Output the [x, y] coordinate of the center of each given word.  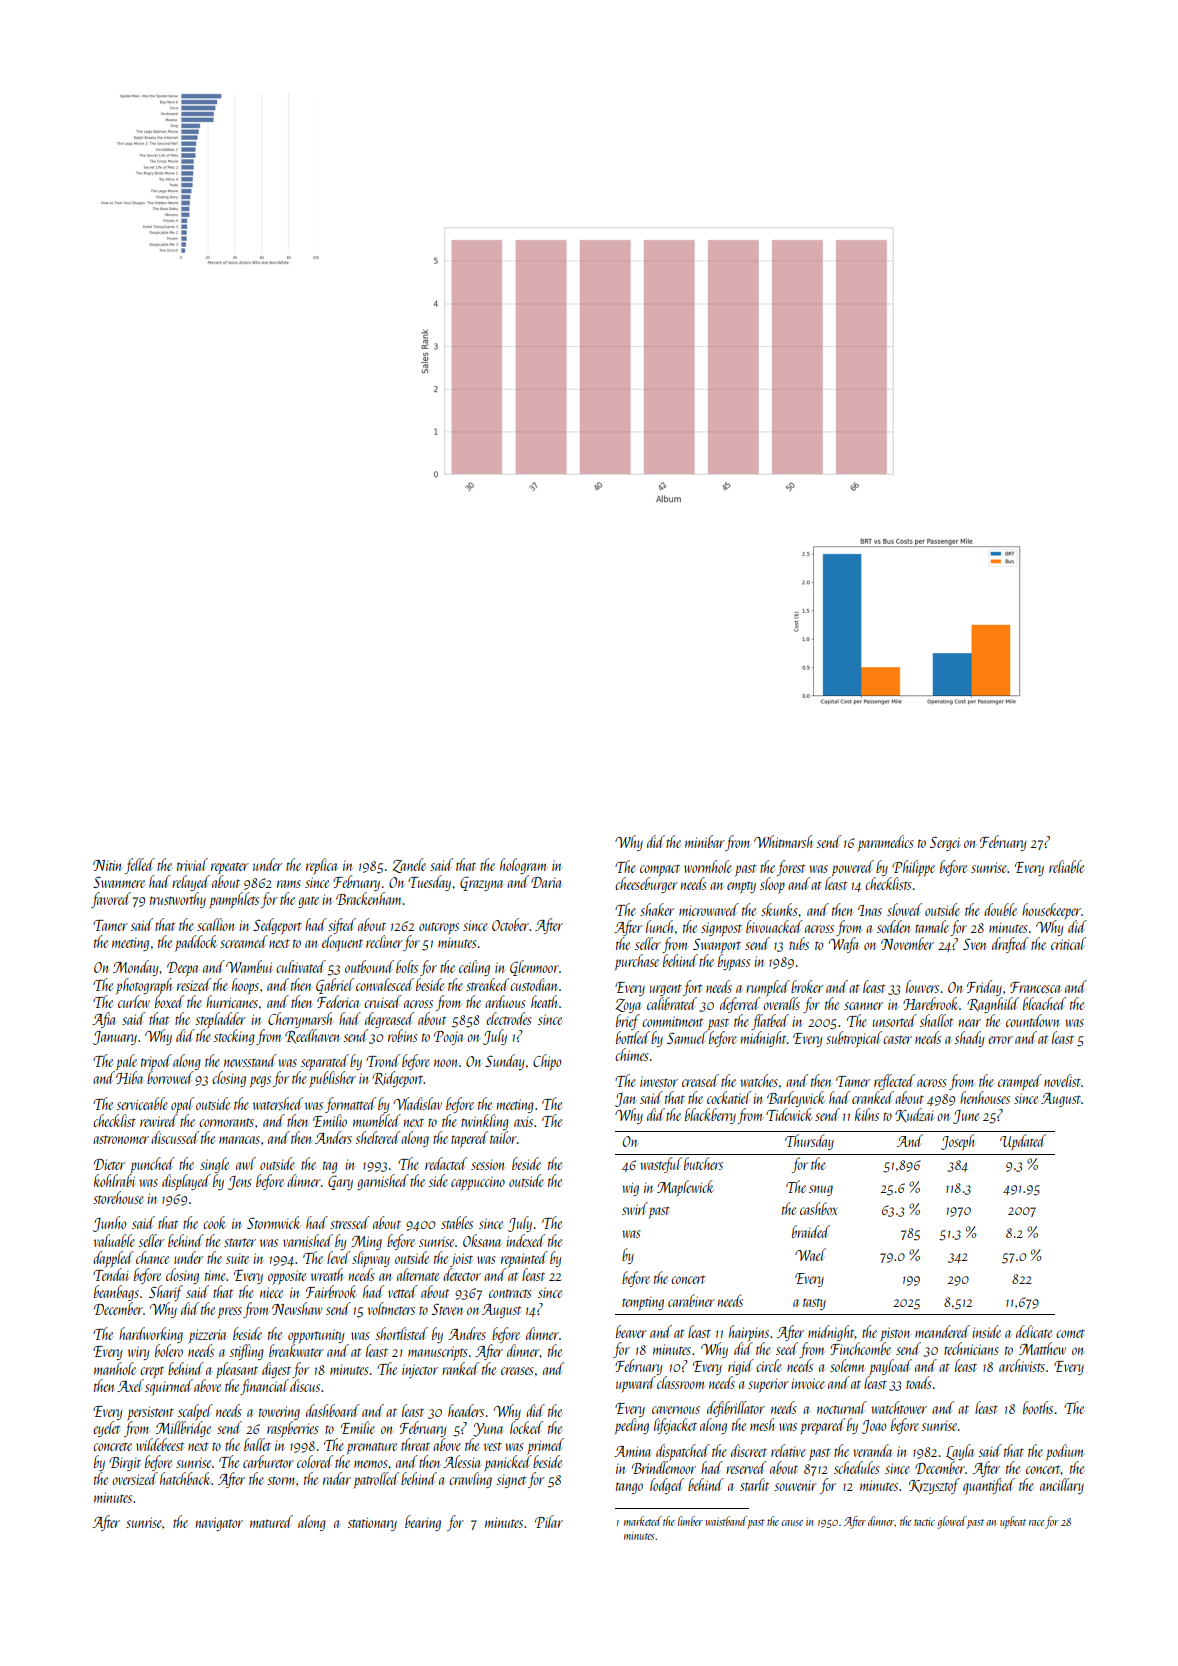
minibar [705, 841]
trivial [192, 864]
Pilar [549, 1521]
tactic [924, 1522]
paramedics [885, 843]
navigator [219, 1524]
